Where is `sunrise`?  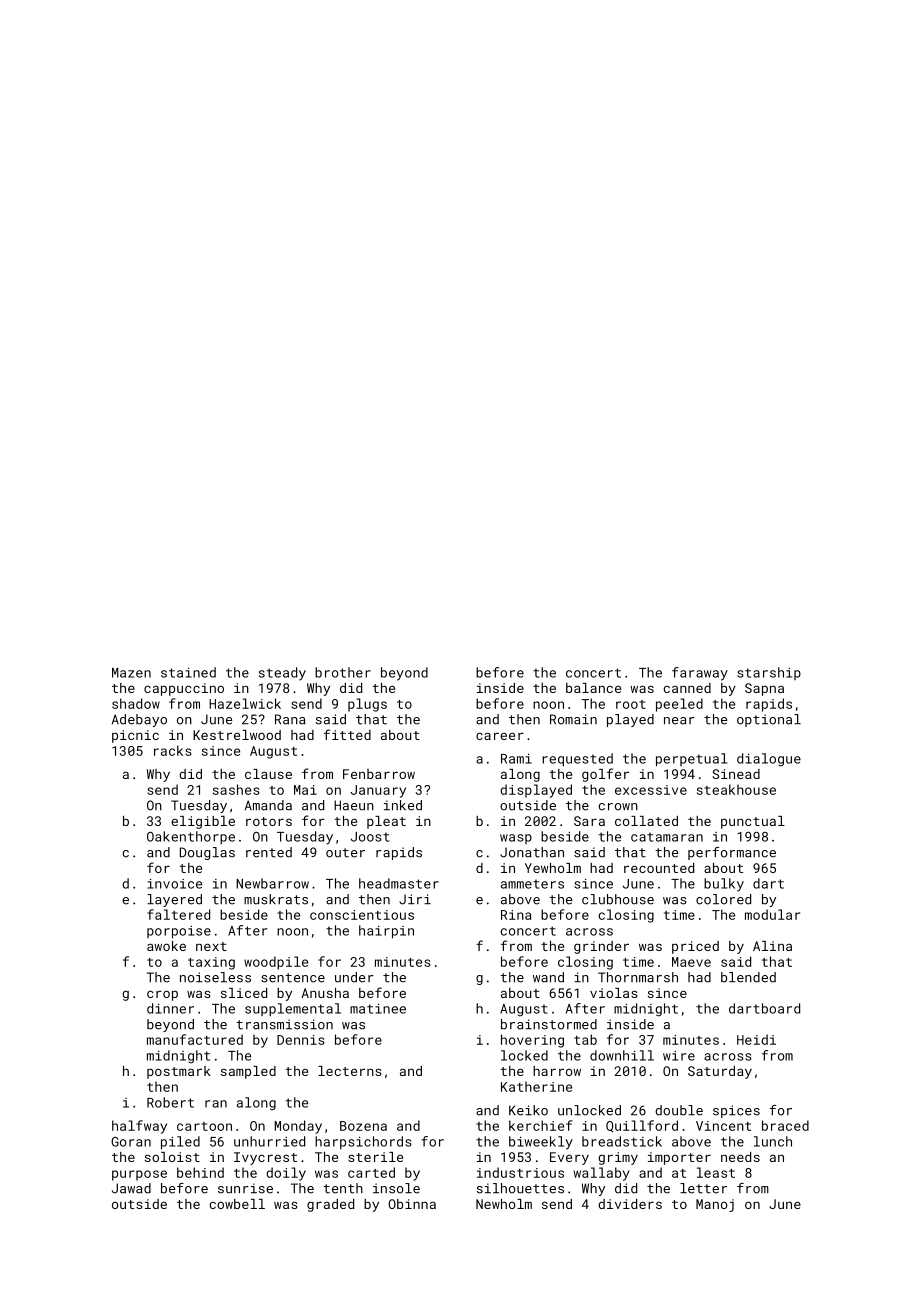
sunrise is located at coordinates (245, 1188).
